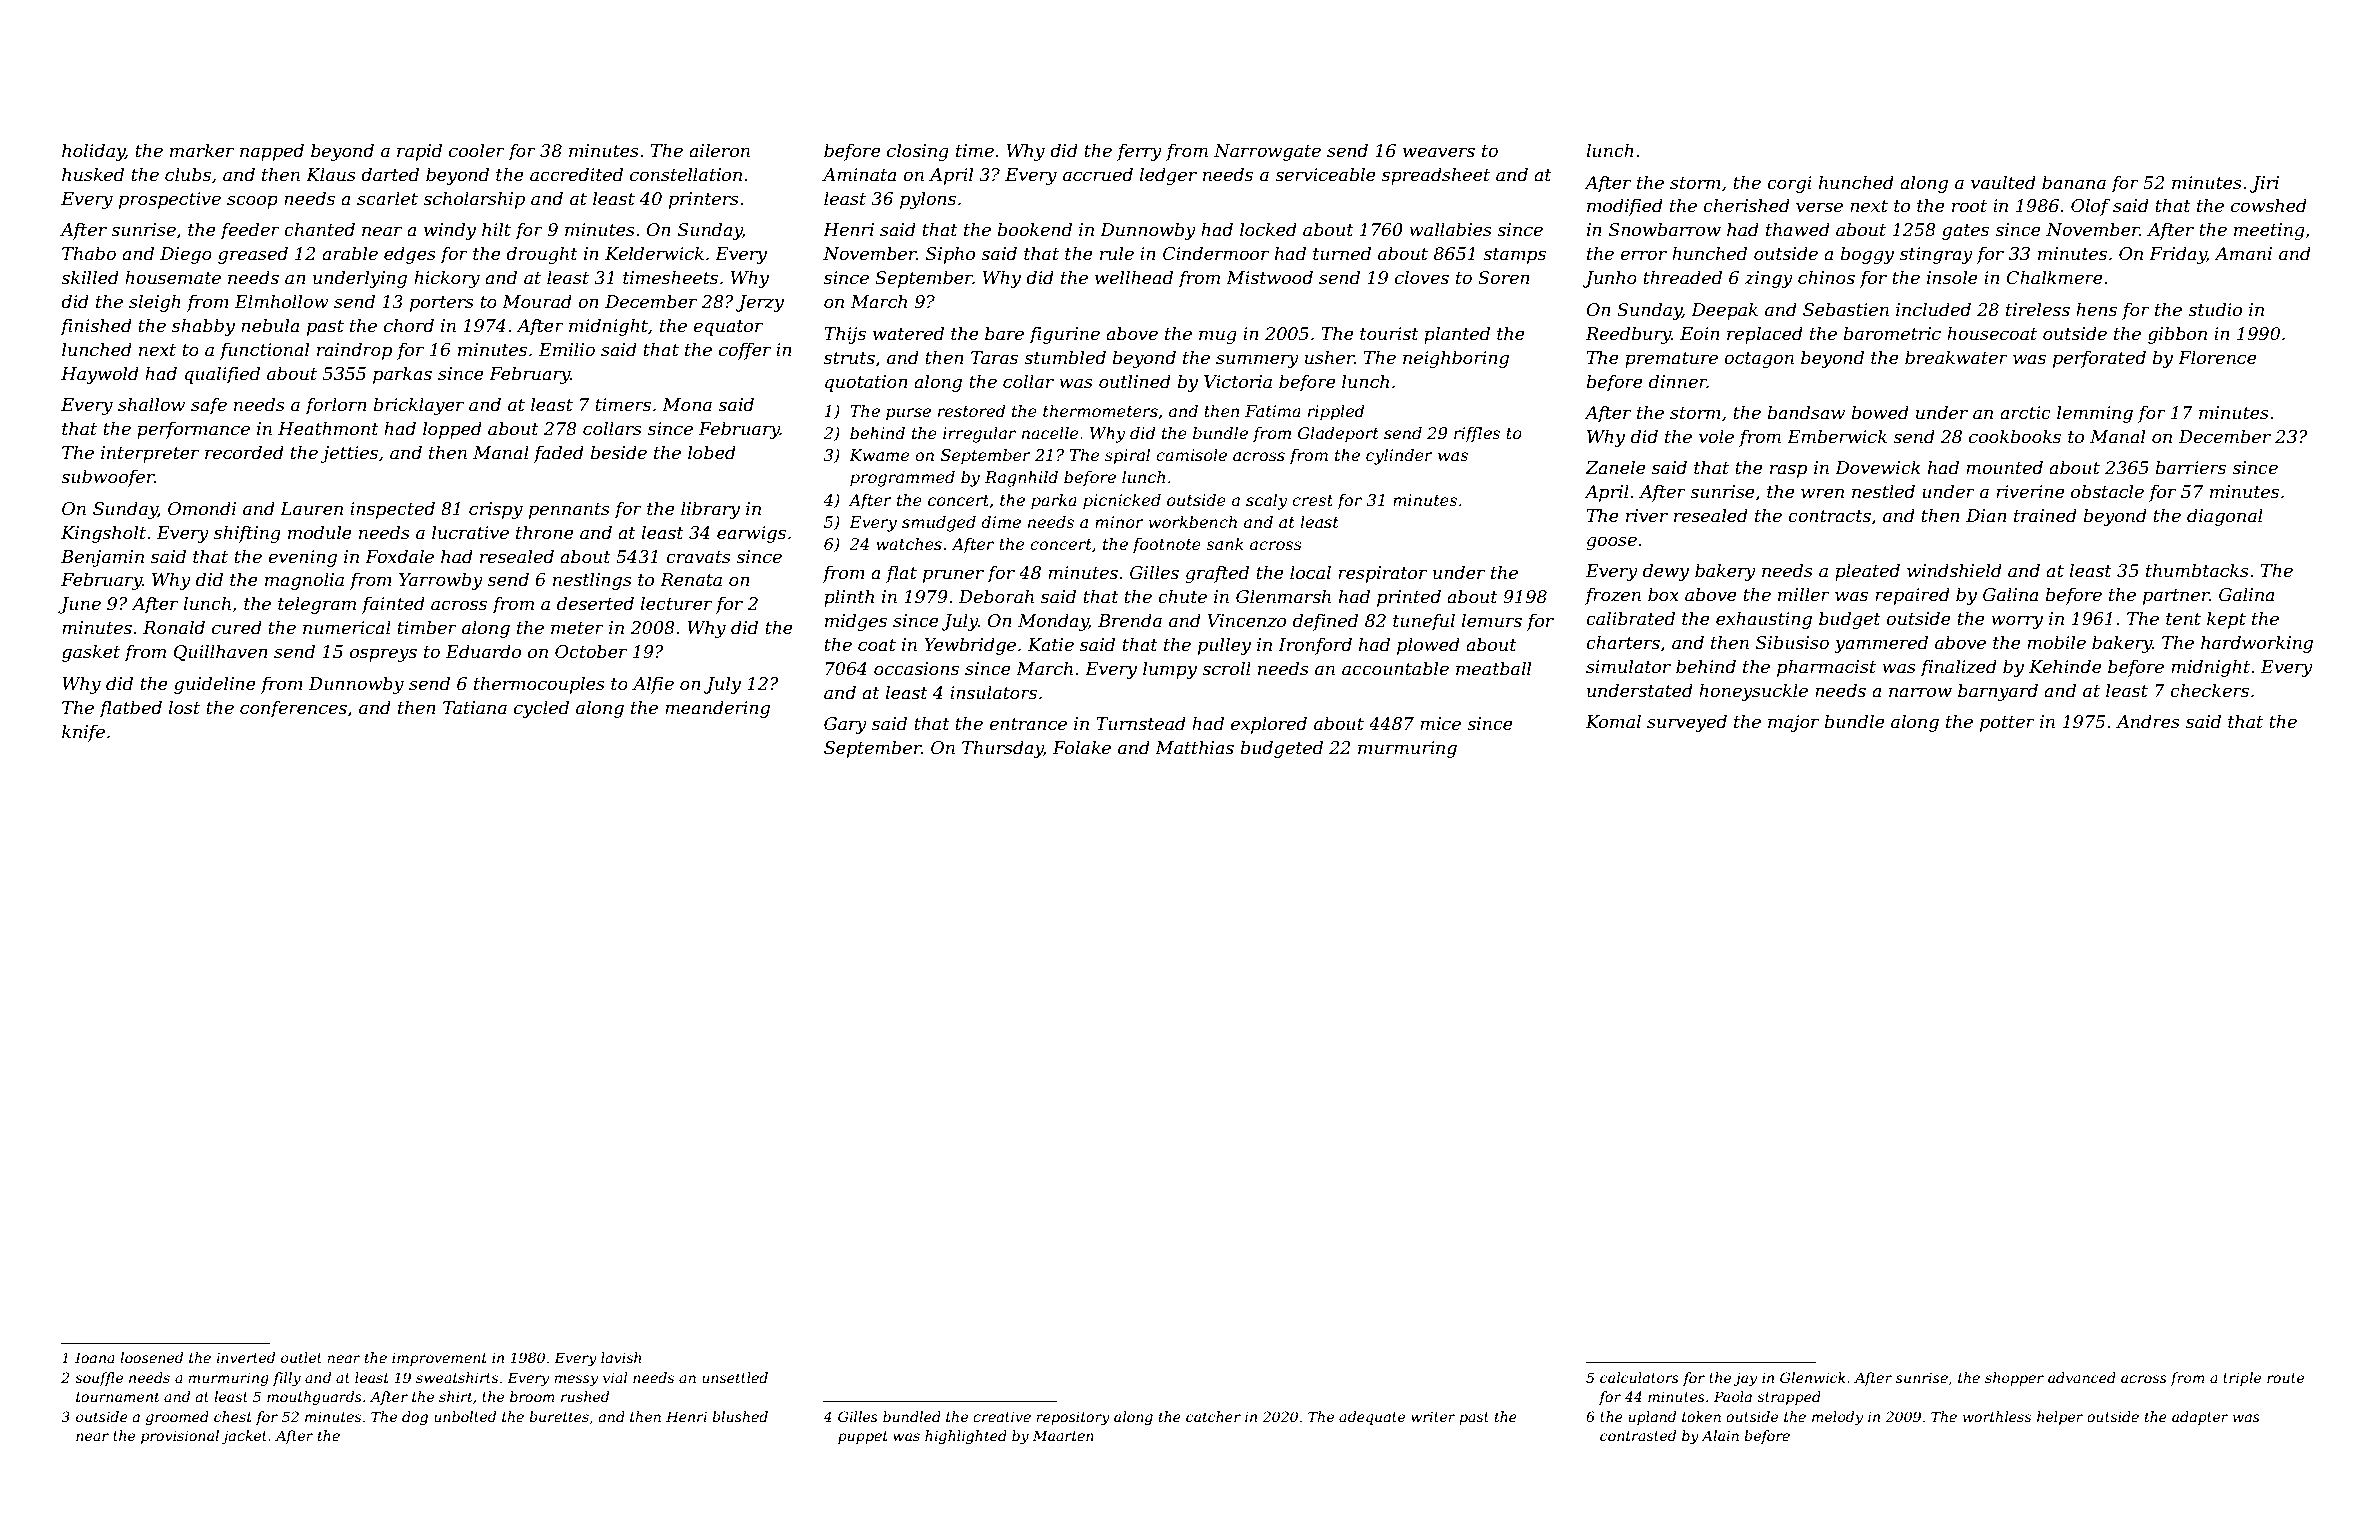 The height and width of the screenshot is (1540, 2380). I want to click on lost, so click(184, 707).
